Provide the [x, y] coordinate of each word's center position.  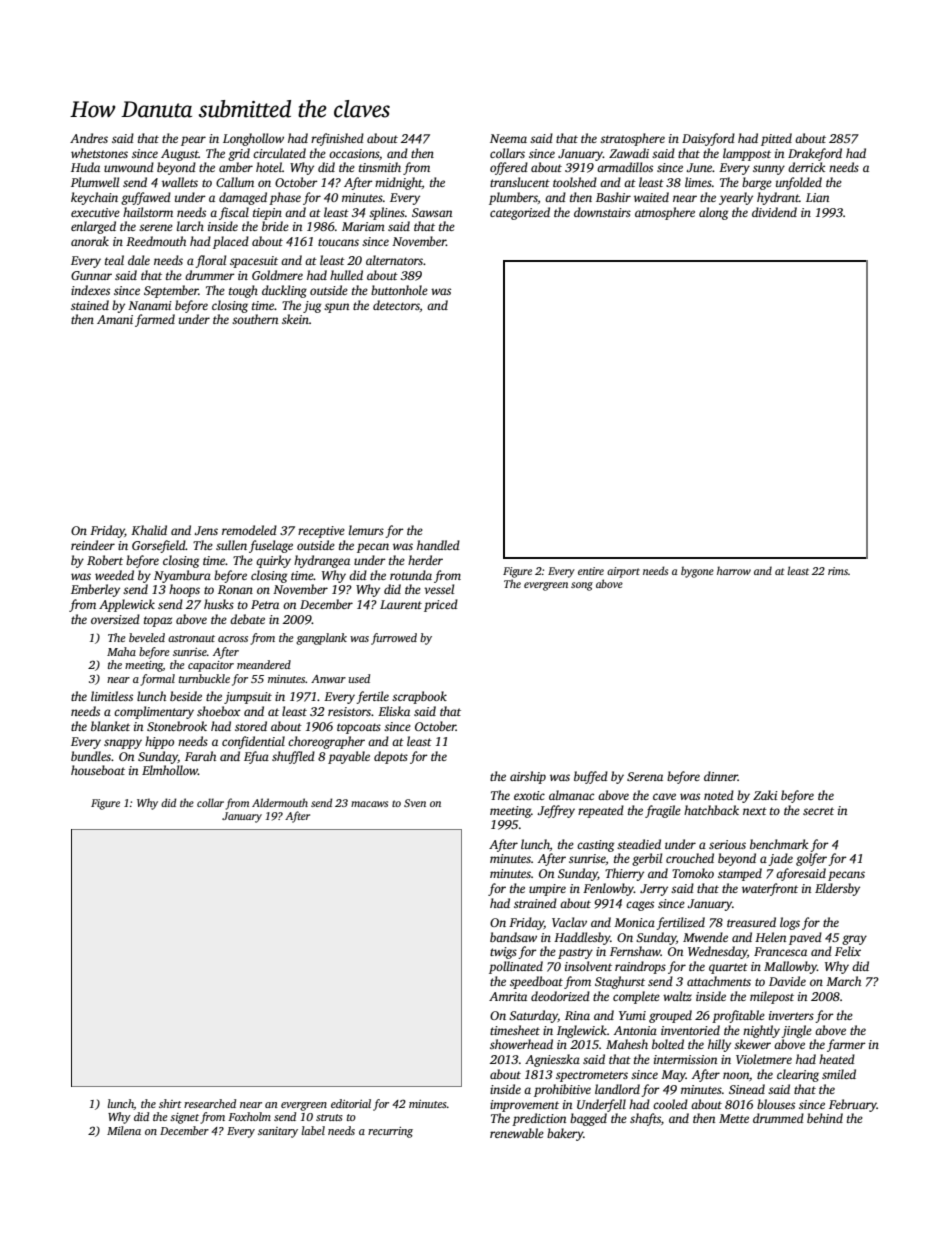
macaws [369, 804]
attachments [719, 981]
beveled [147, 637]
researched [210, 1103]
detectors [396, 305]
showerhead [521, 1044]
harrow [734, 570]
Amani [115, 319]
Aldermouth [280, 802]
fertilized [680, 923]
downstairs [602, 212]
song [582, 586]
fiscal [234, 213]
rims [838, 571]
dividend [774, 212]
